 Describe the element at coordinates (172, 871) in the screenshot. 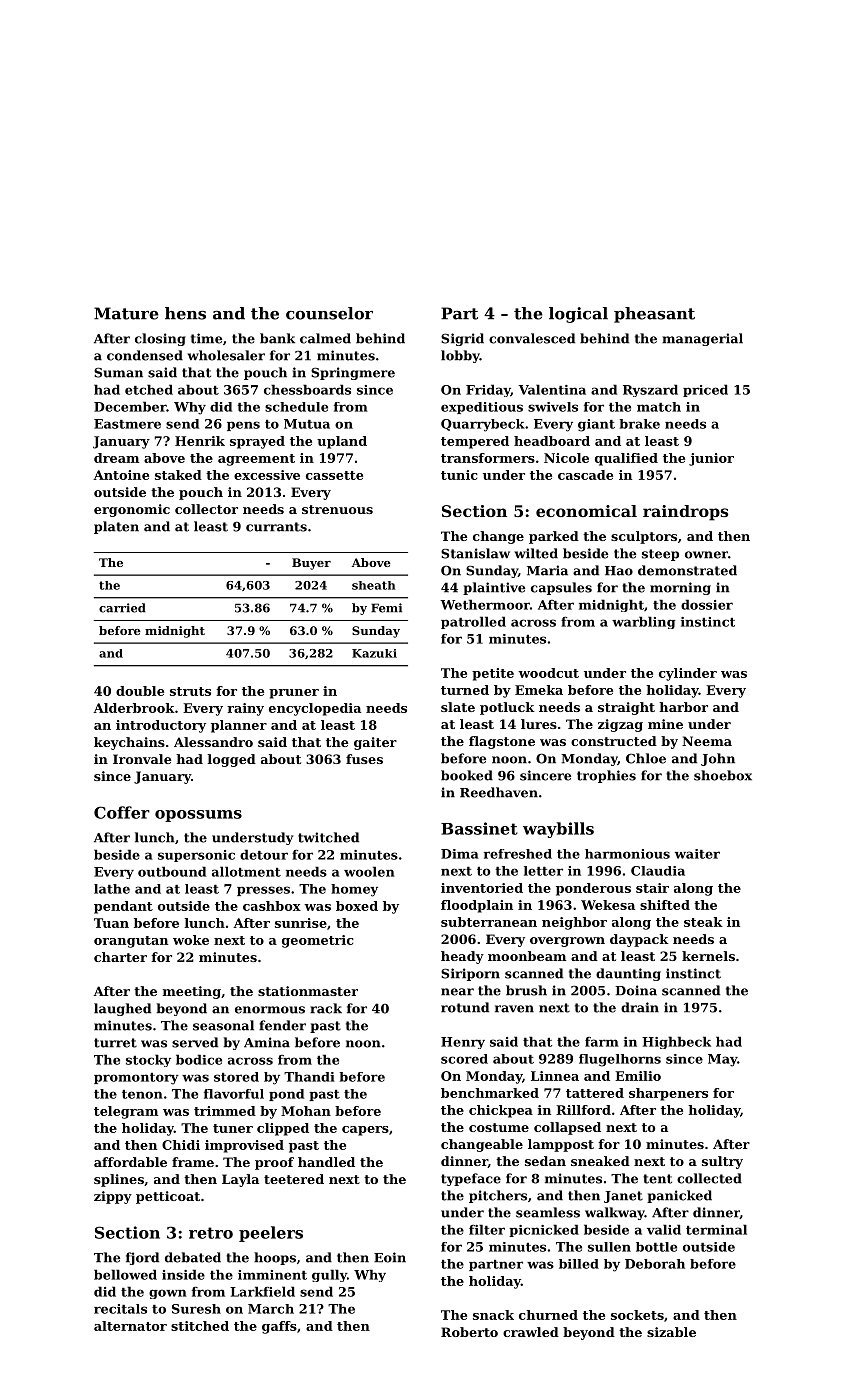

I see `outbound` at that location.
